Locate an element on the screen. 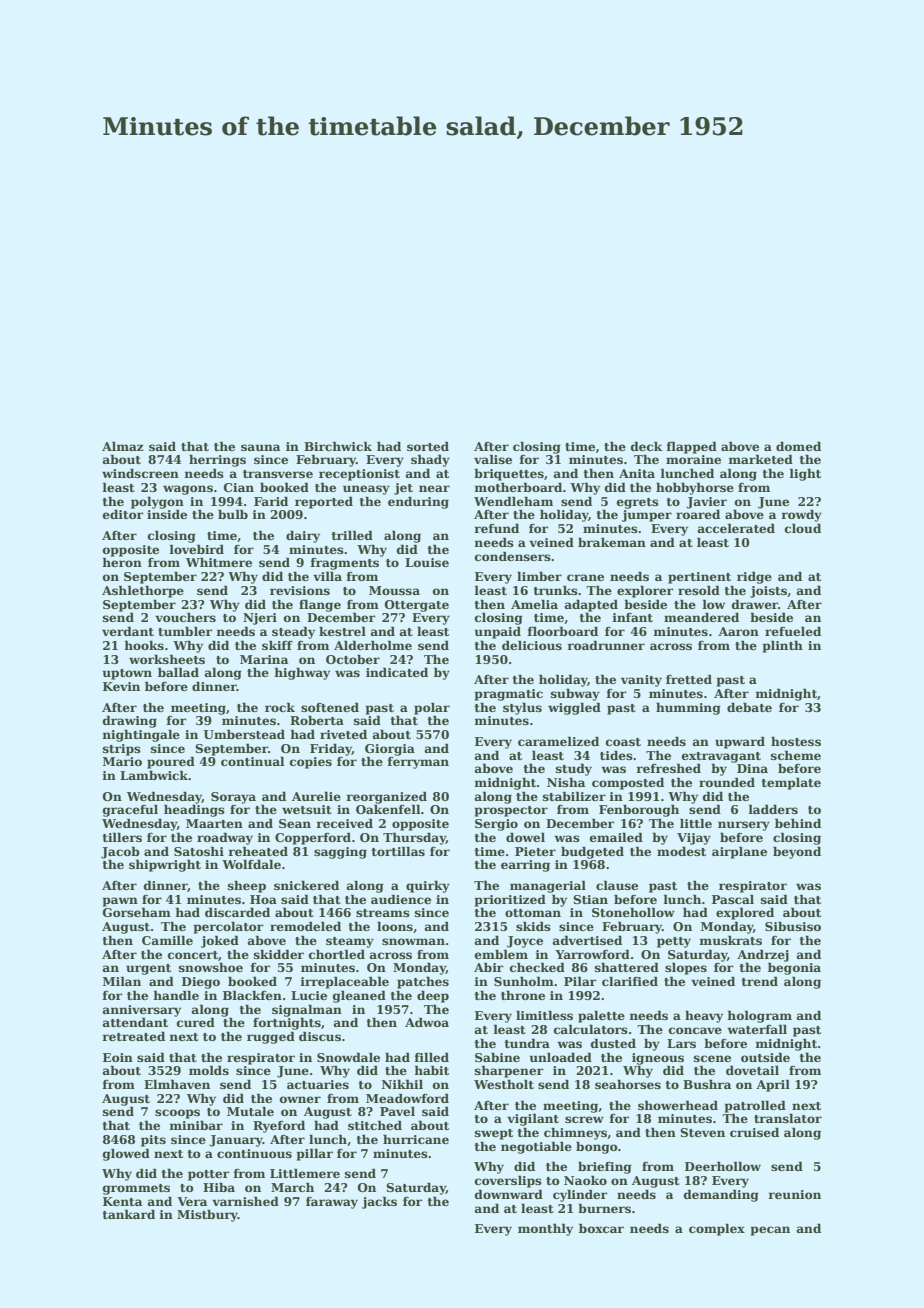  varnished is located at coordinates (245, 1201).
